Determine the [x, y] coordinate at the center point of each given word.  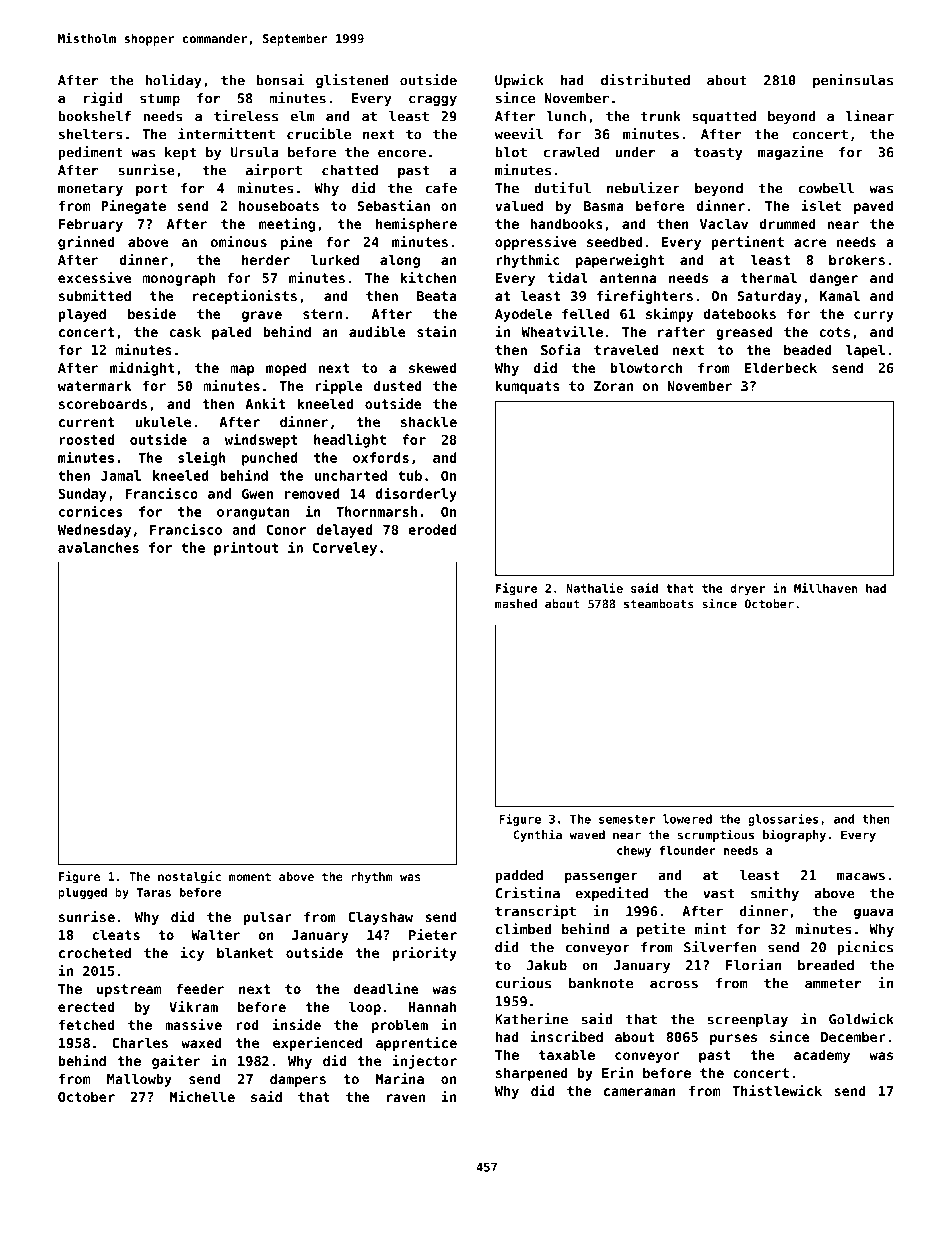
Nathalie [594, 588]
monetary [90, 189]
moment [250, 876]
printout [246, 548]
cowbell [826, 188]
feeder [200, 988]
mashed [516, 604]
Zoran [613, 386]
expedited [611, 894]
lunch [566, 116]
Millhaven [825, 588]
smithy [775, 894]
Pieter [433, 934]
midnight [142, 369]
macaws [861, 876]
